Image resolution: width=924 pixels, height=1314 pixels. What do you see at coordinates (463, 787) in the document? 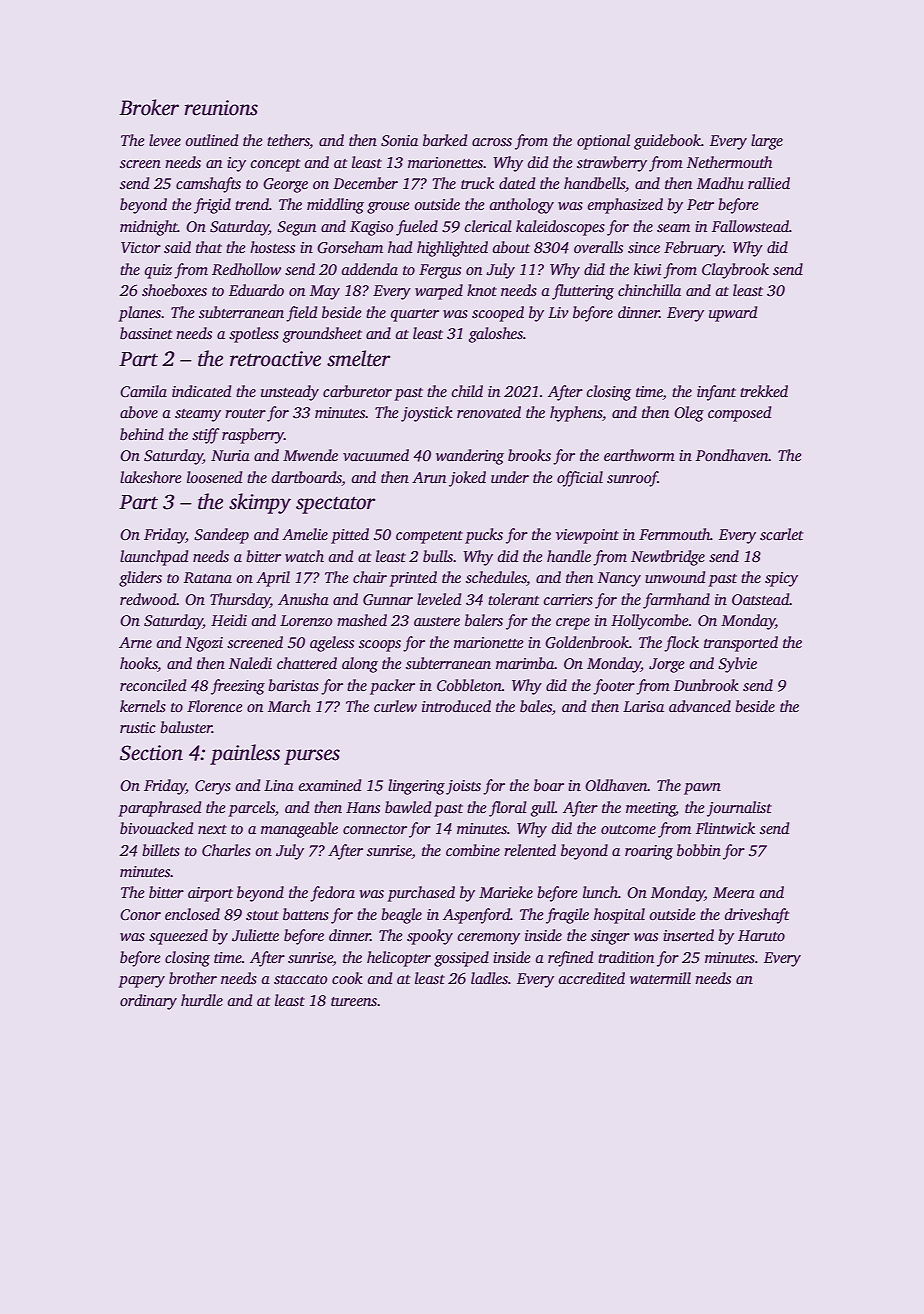
I see `joists` at bounding box center [463, 787].
